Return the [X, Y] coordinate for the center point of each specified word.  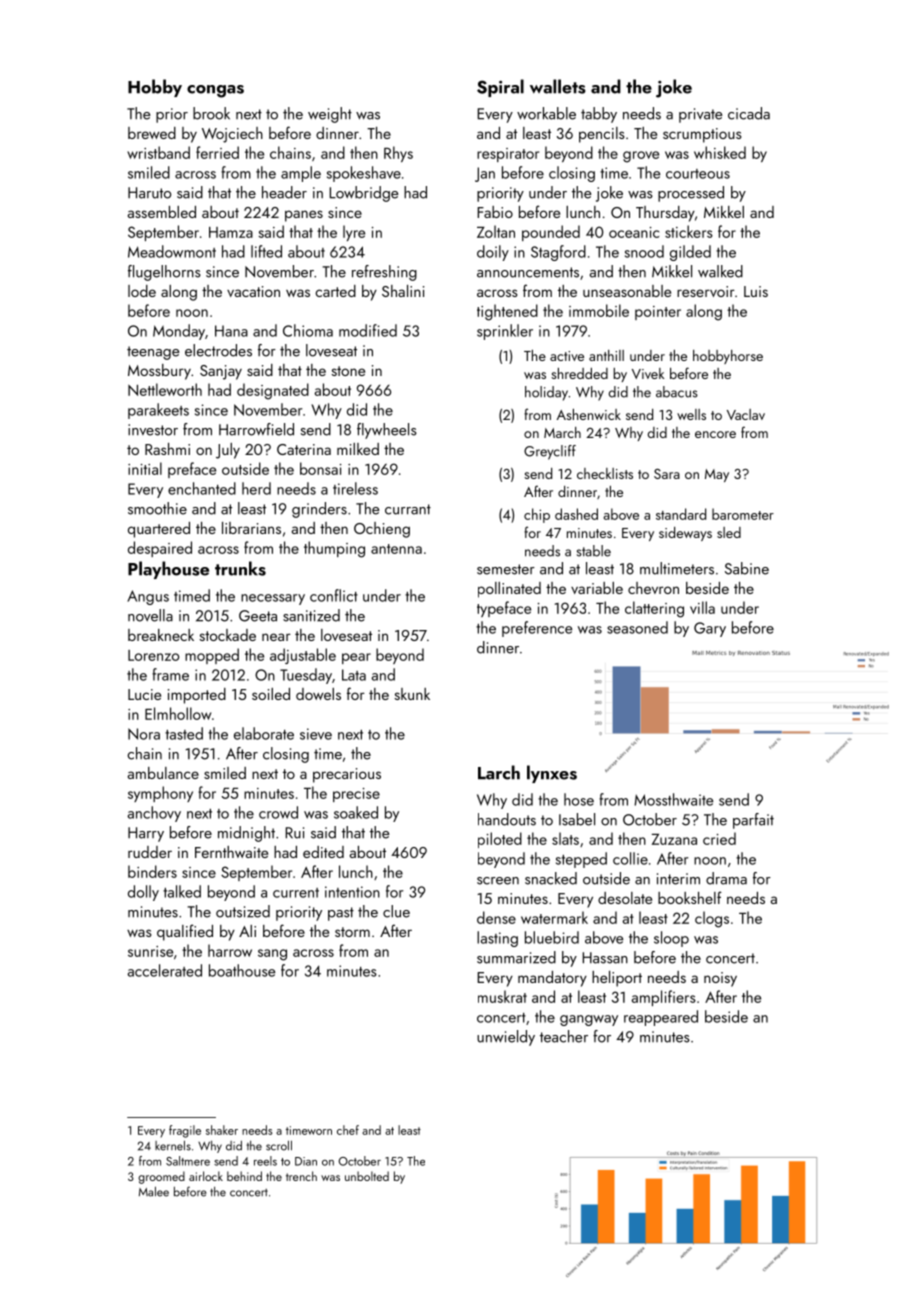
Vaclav [746, 414]
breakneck [161, 635]
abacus [677, 392]
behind [244, 1176]
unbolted [367, 1176]
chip [537, 515]
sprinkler [505, 332]
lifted [266, 251]
